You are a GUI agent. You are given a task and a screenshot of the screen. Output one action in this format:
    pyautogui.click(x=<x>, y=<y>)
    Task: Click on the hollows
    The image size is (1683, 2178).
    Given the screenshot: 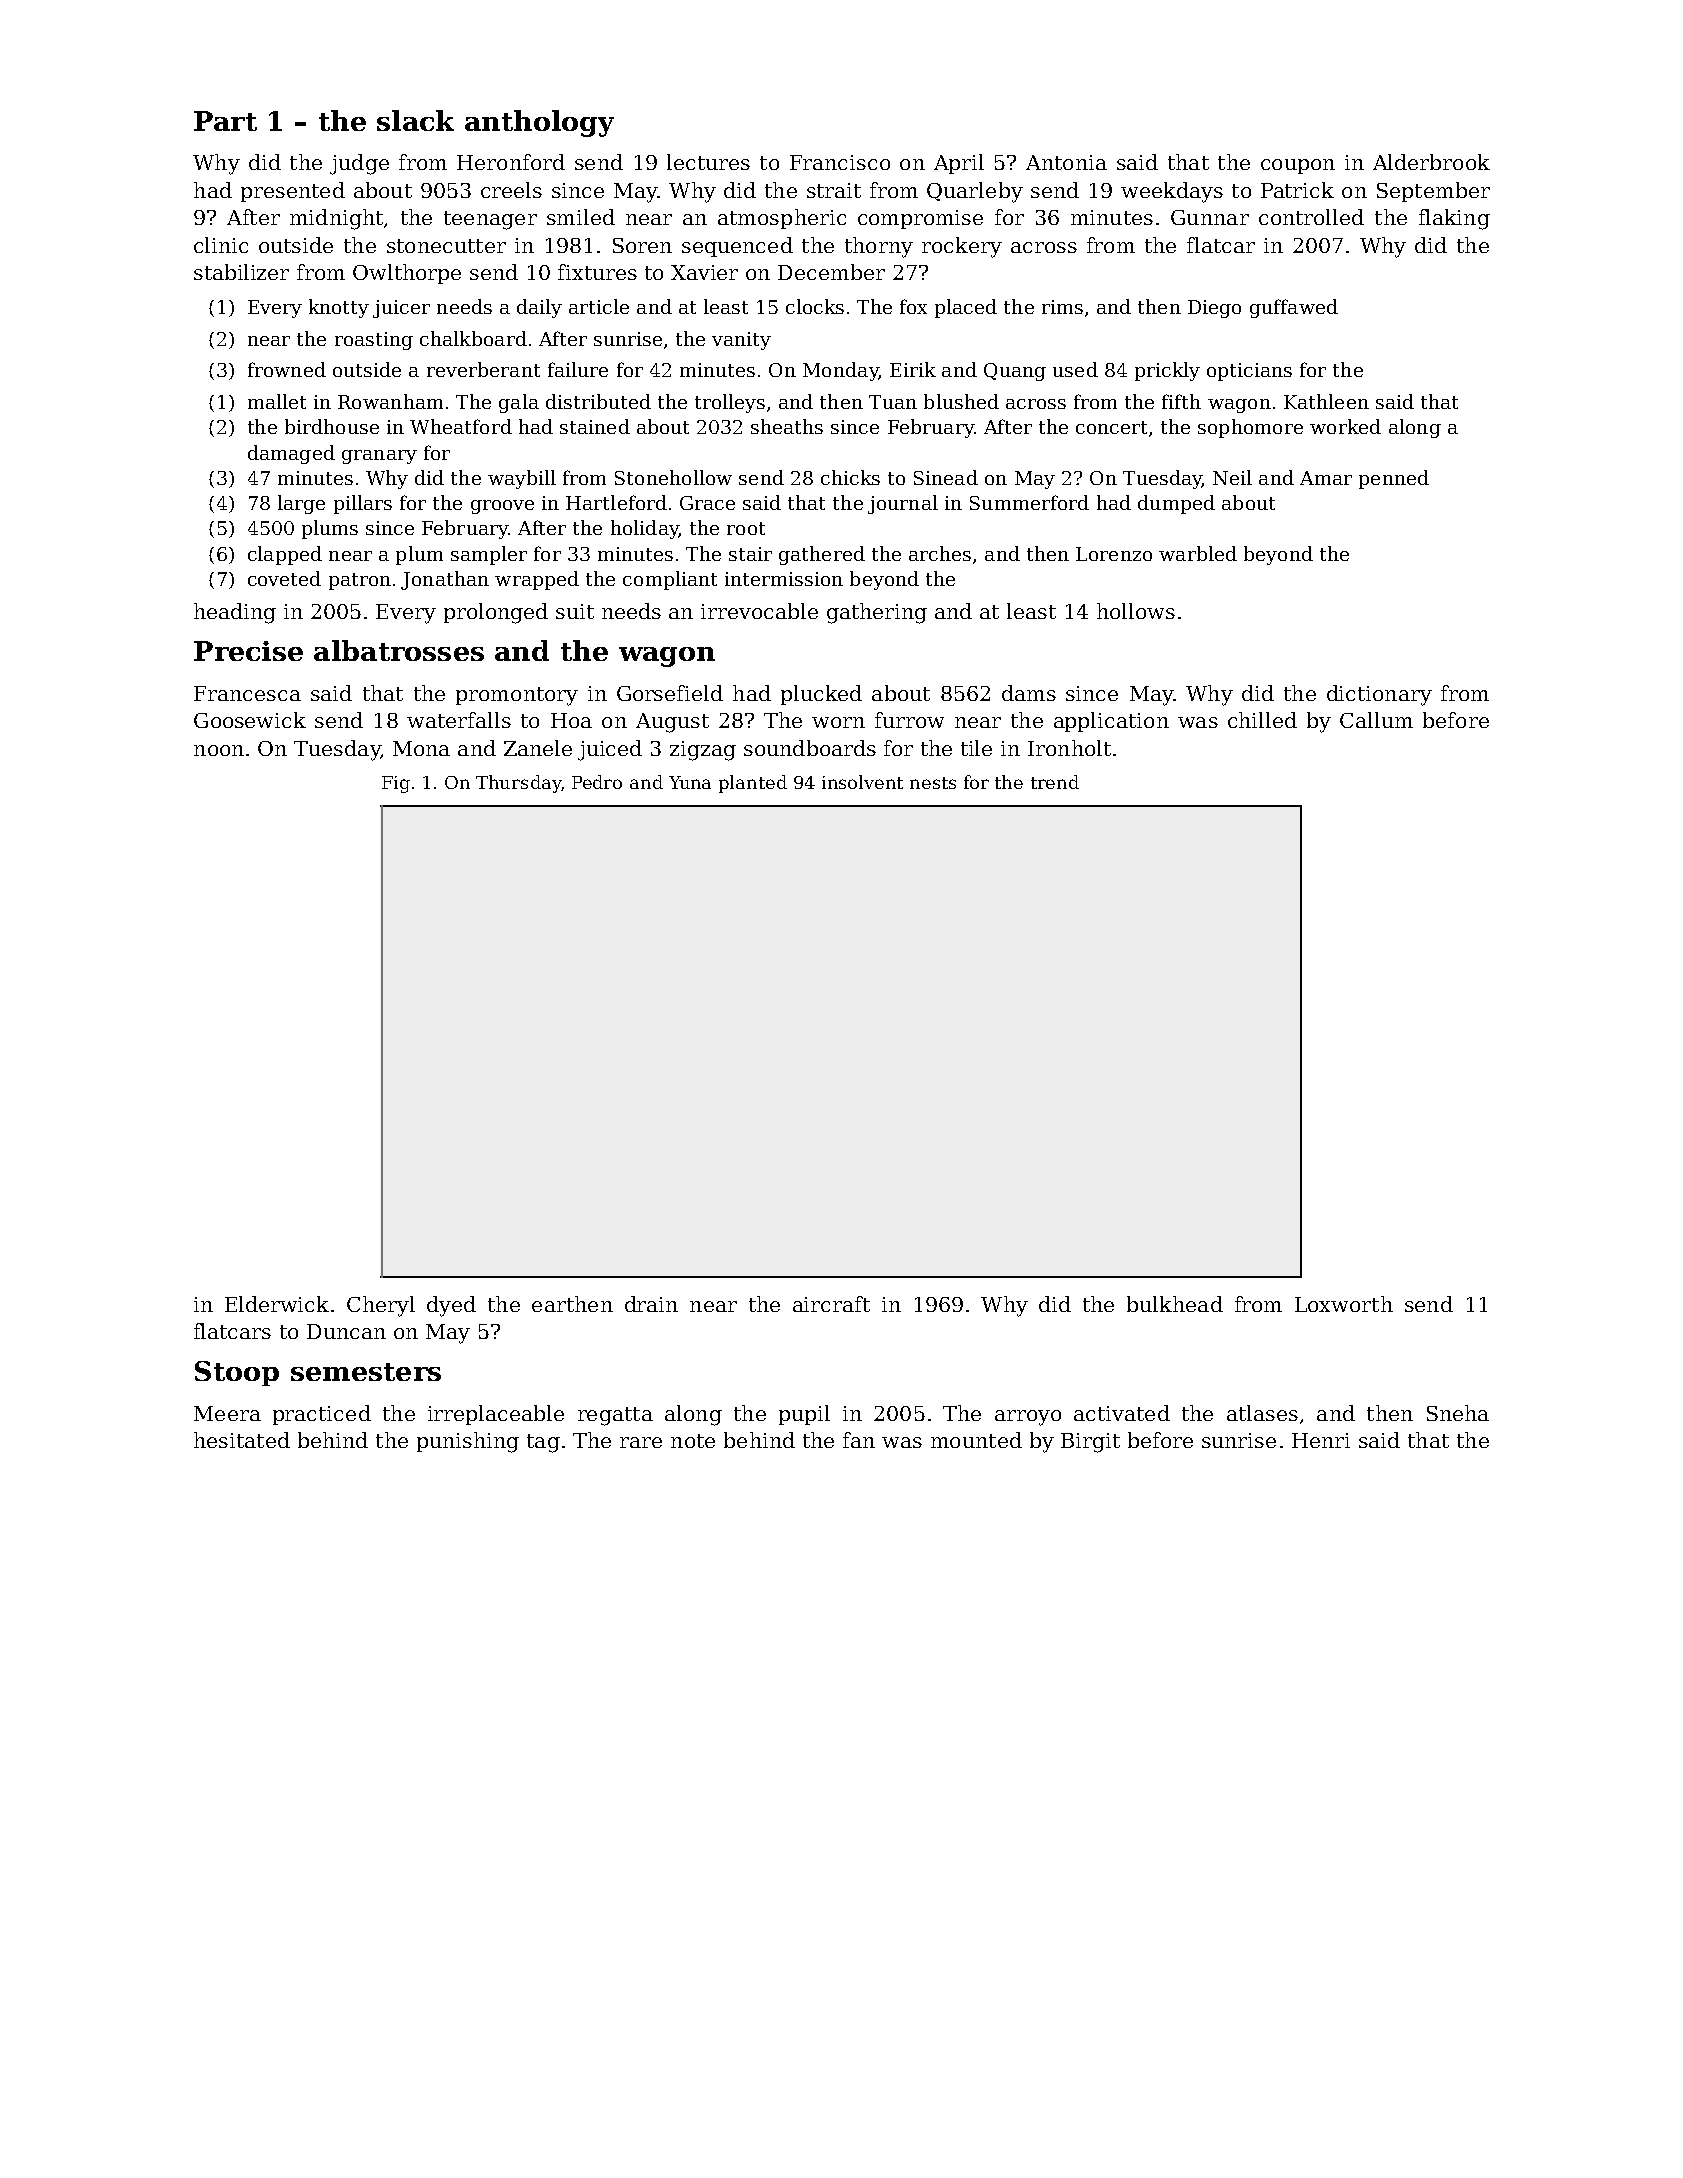 What is the action you would take?
    pyautogui.click(x=1136, y=611)
